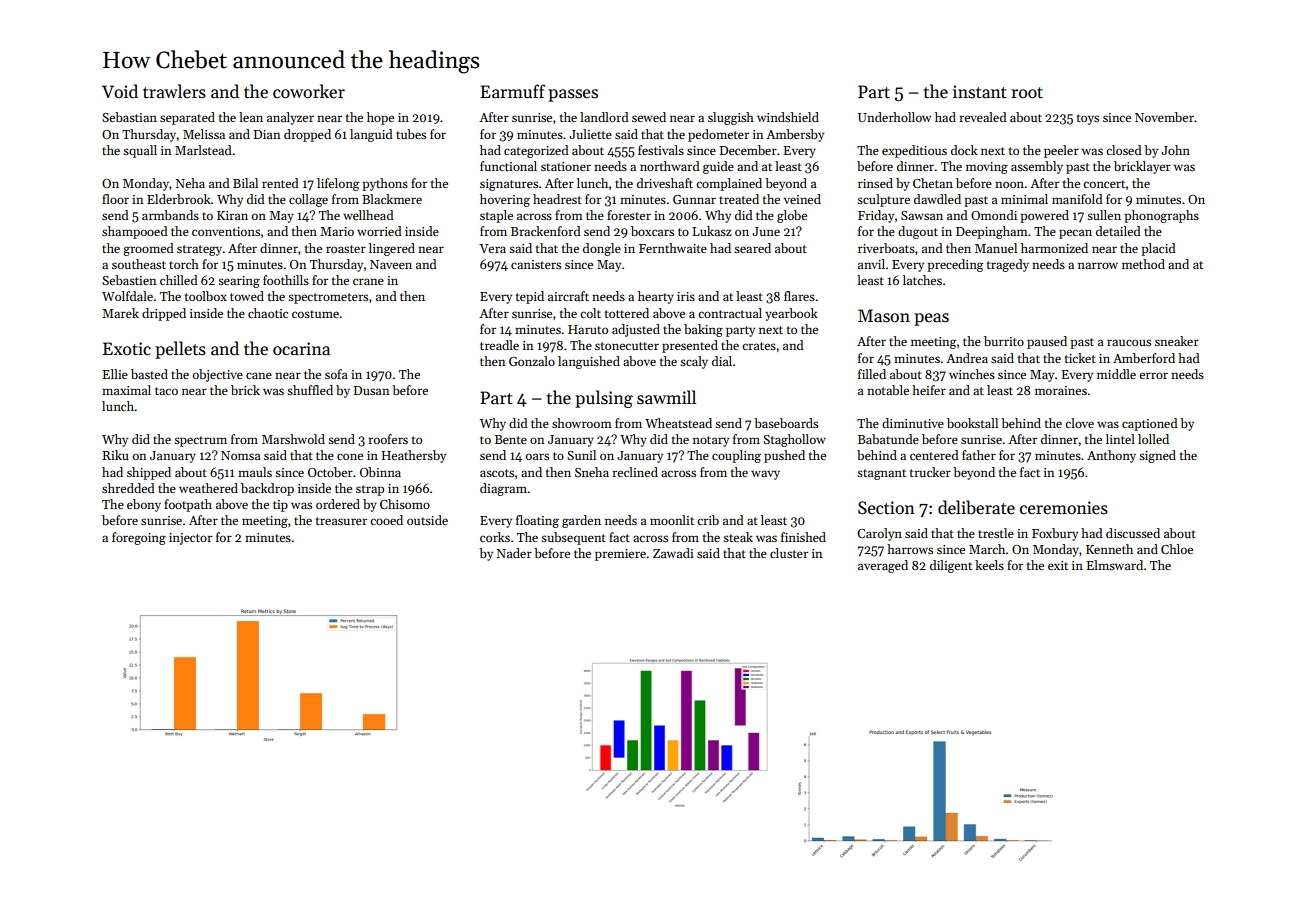 This screenshot has width=1308, height=924. I want to click on injector, so click(190, 539).
